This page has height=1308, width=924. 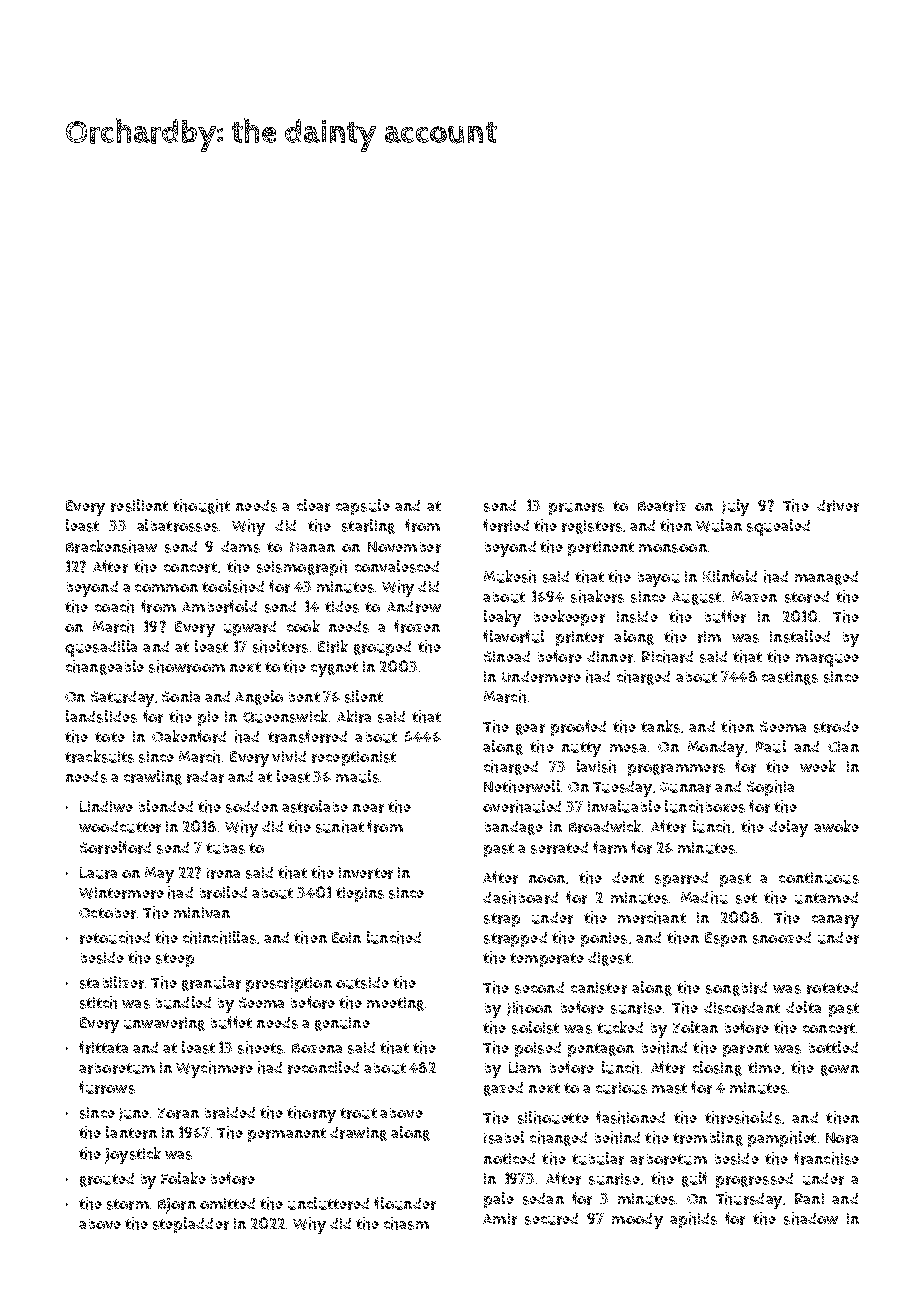 I want to click on chasm, so click(x=406, y=1223).
